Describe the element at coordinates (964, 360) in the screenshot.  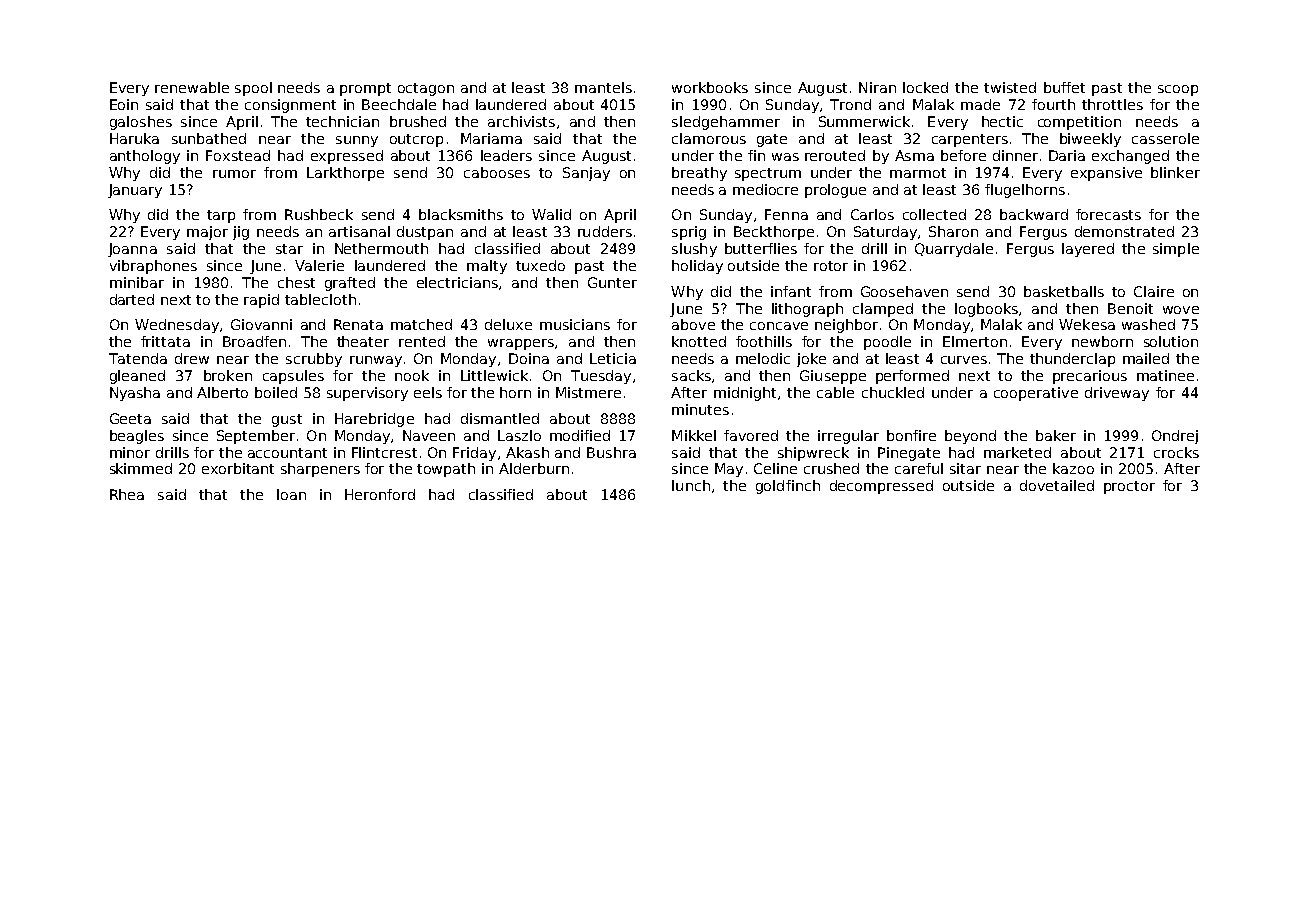
I see `curves` at that location.
